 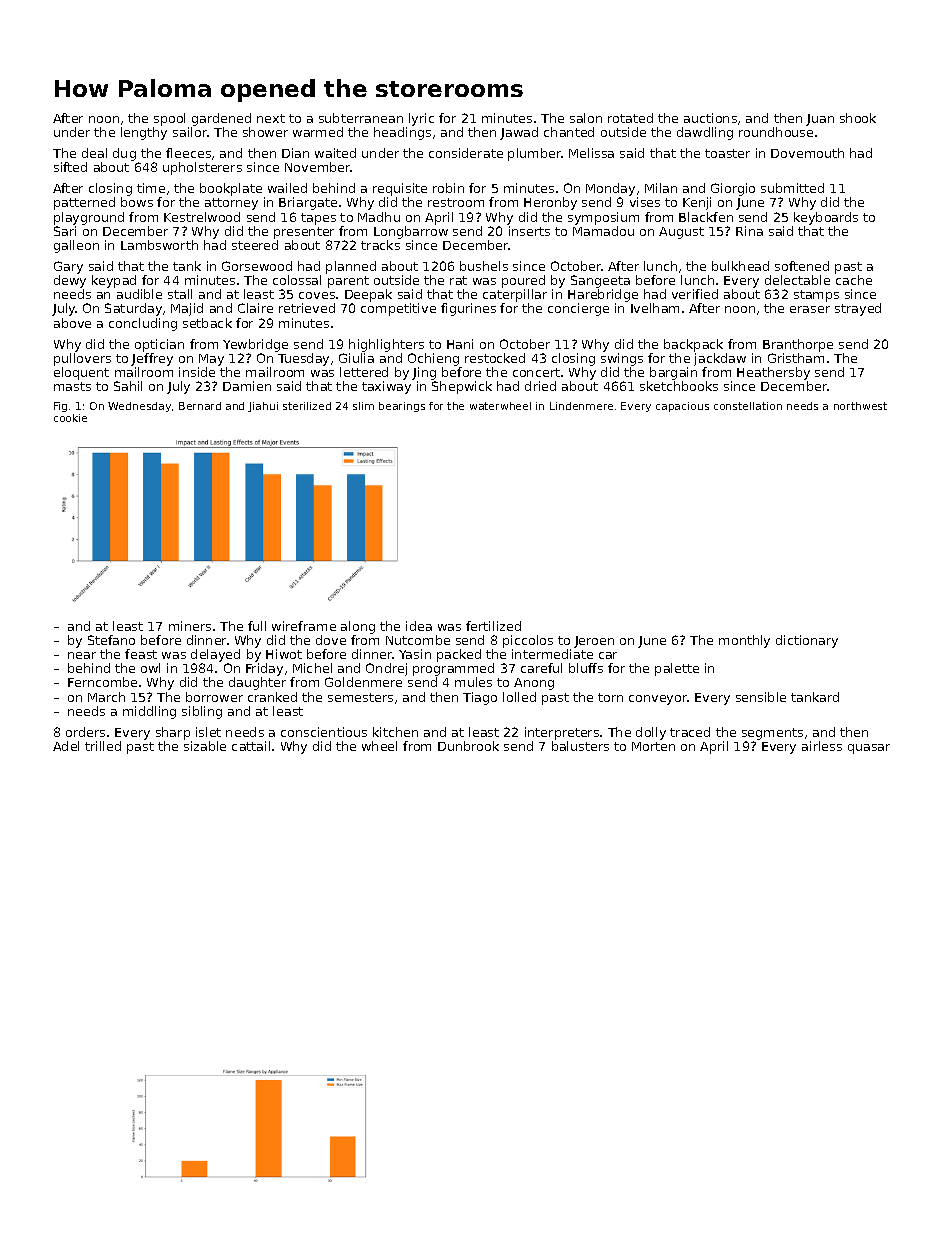 What do you see at coordinates (858, 118) in the screenshot?
I see `shook` at bounding box center [858, 118].
